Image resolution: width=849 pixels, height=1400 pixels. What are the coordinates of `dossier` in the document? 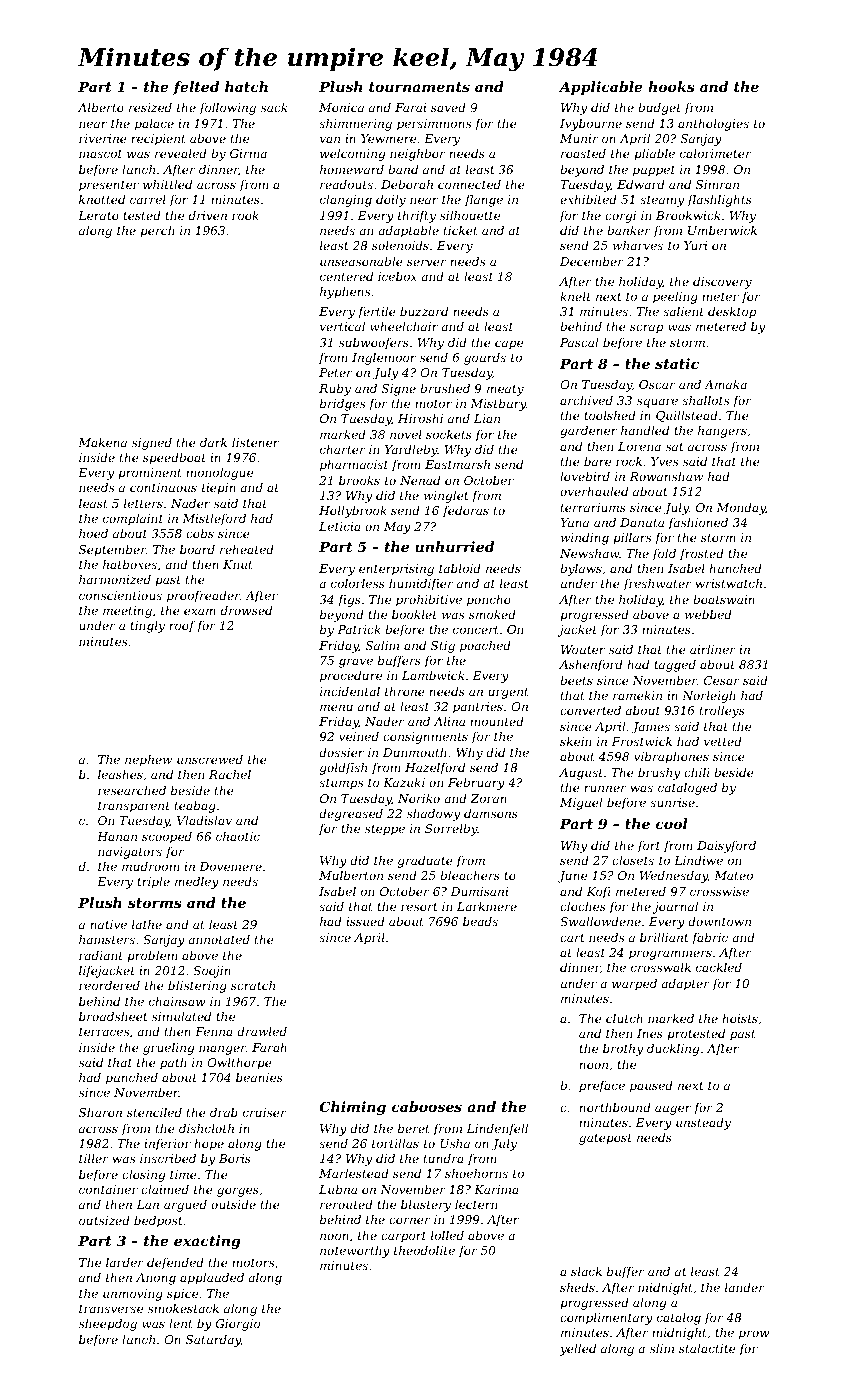 It's located at (341, 752).
